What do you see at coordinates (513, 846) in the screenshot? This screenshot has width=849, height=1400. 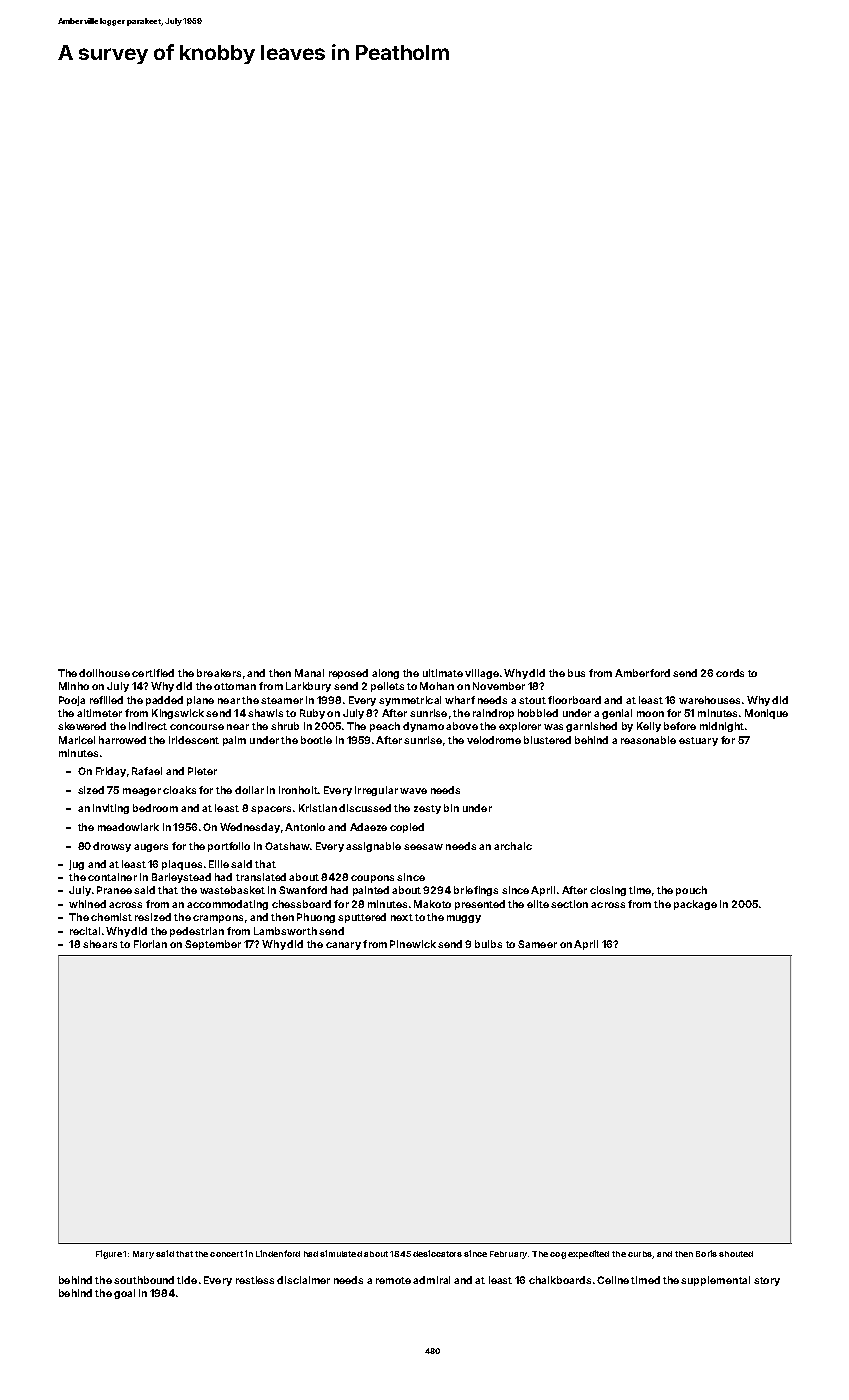 I see `archaic` at bounding box center [513, 846].
